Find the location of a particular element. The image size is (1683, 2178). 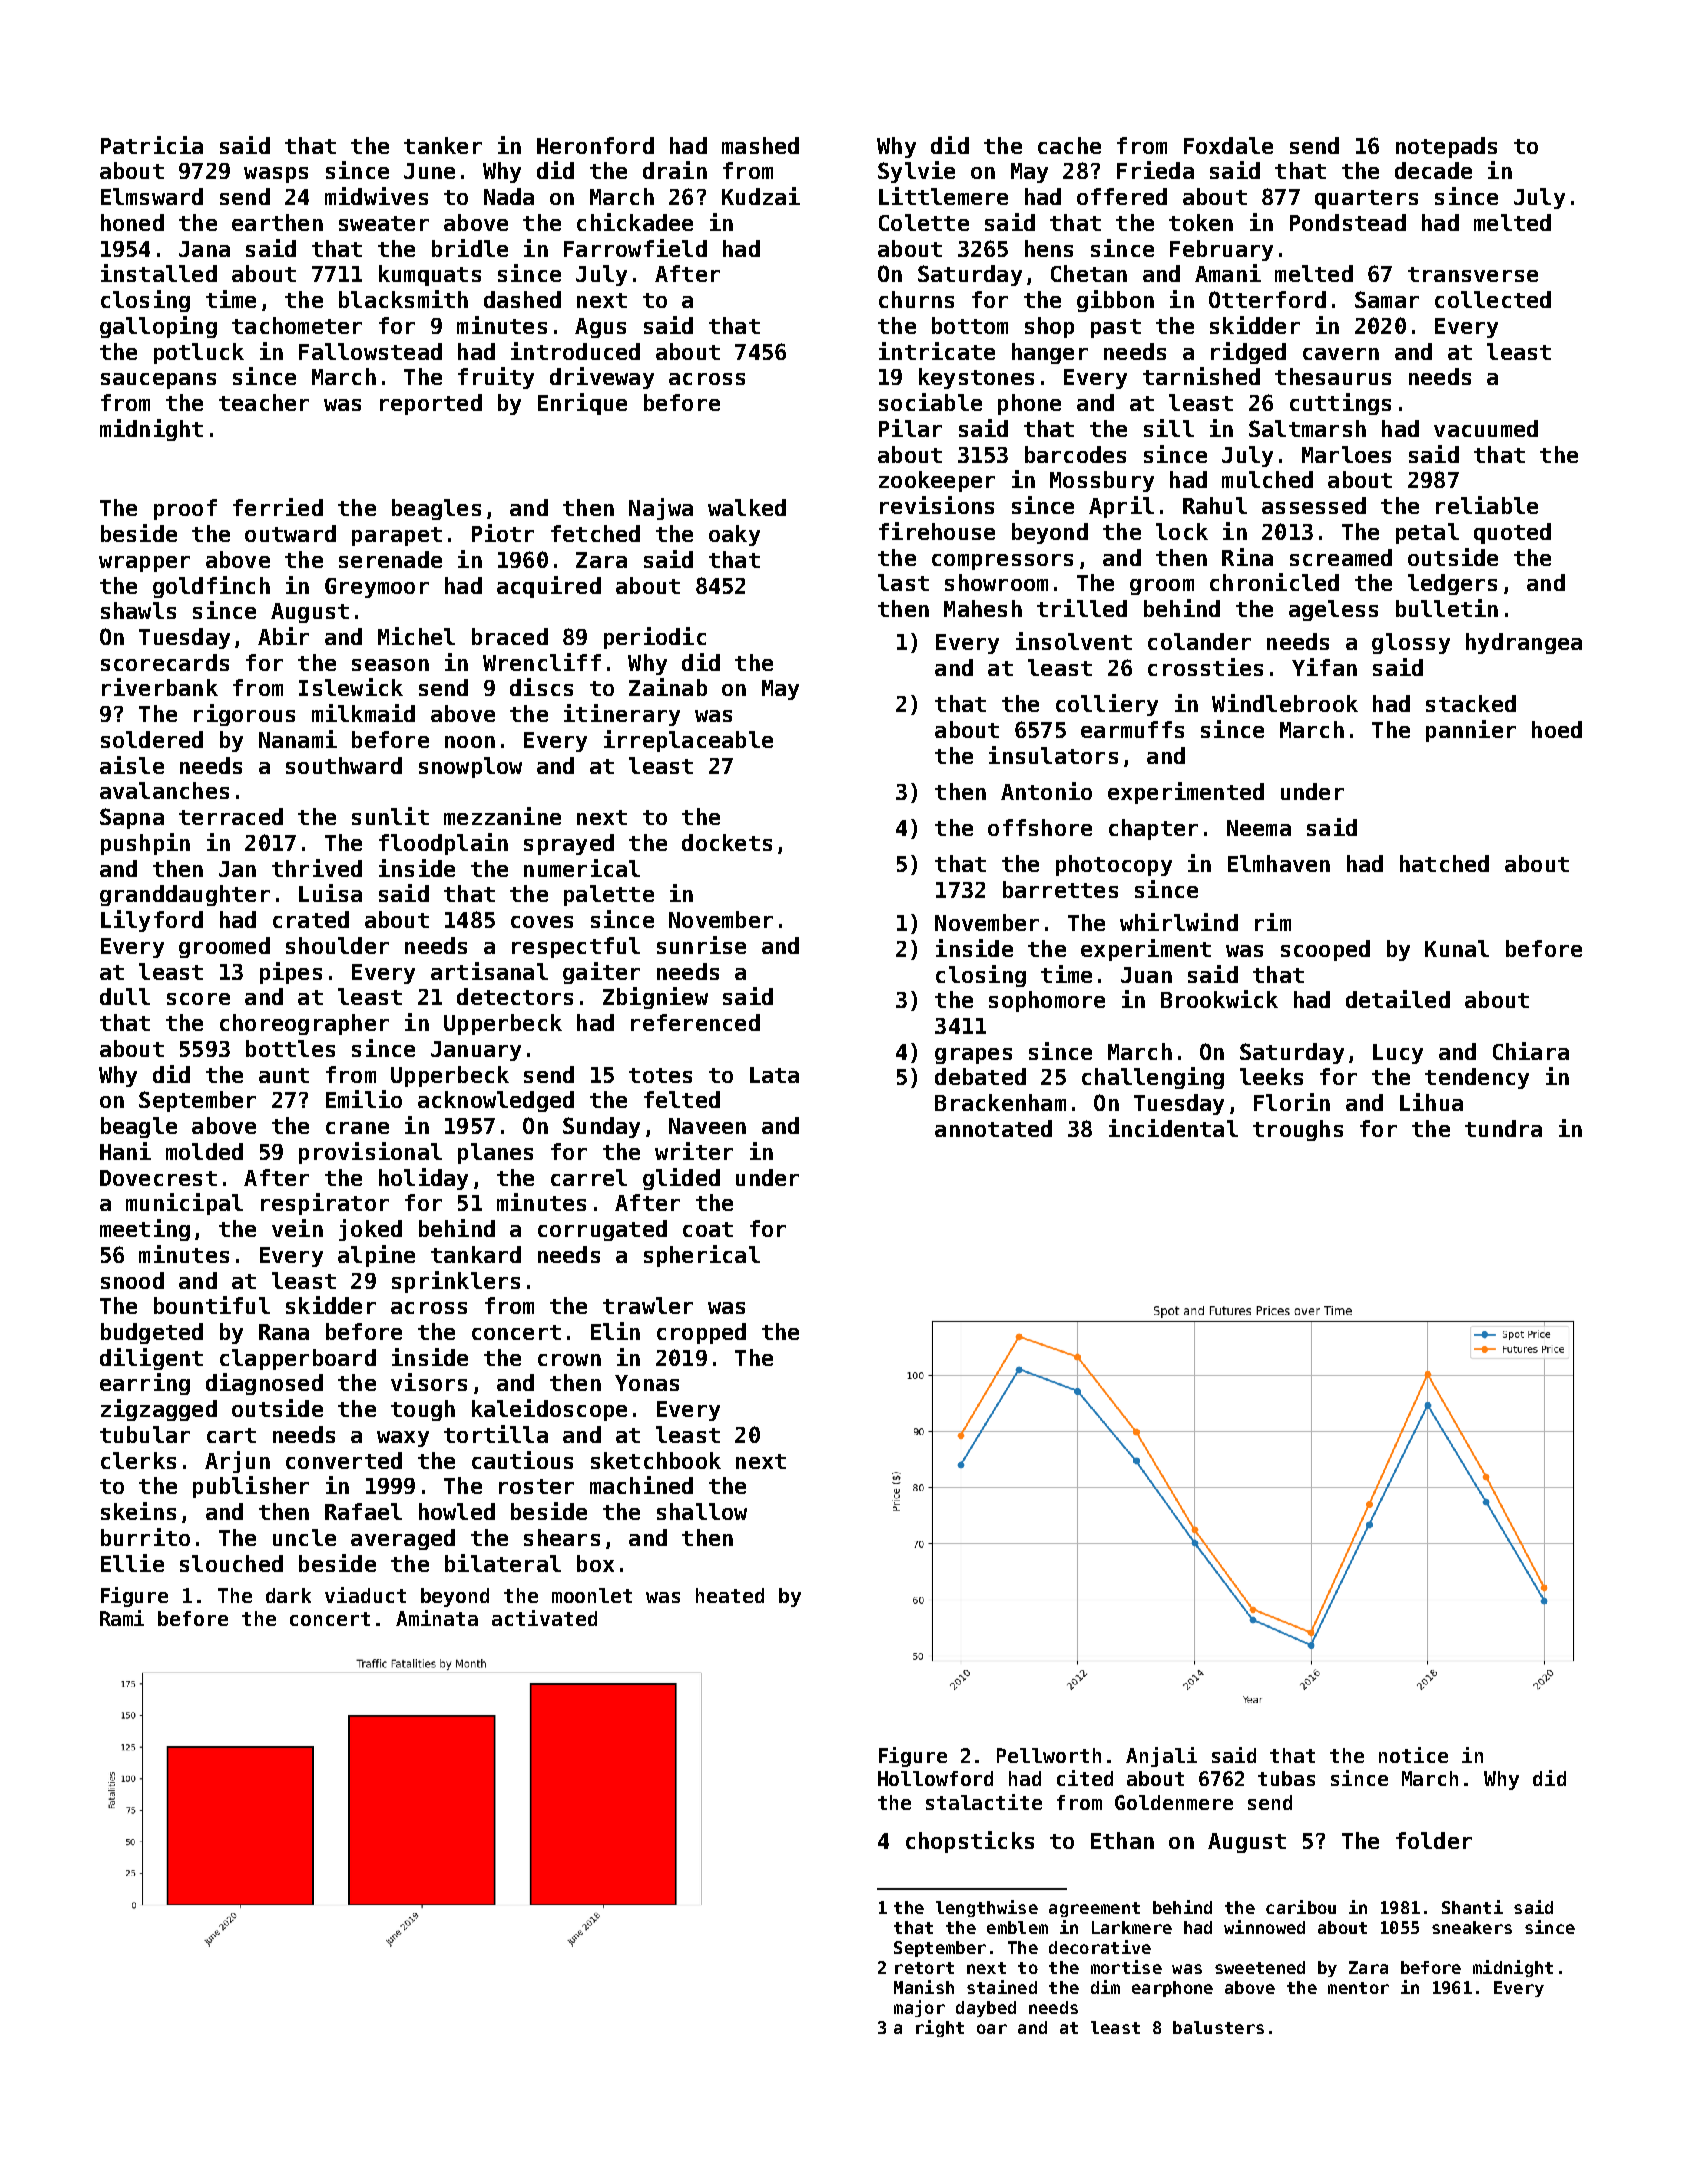

troughs is located at coordinates (1298, 1130).
